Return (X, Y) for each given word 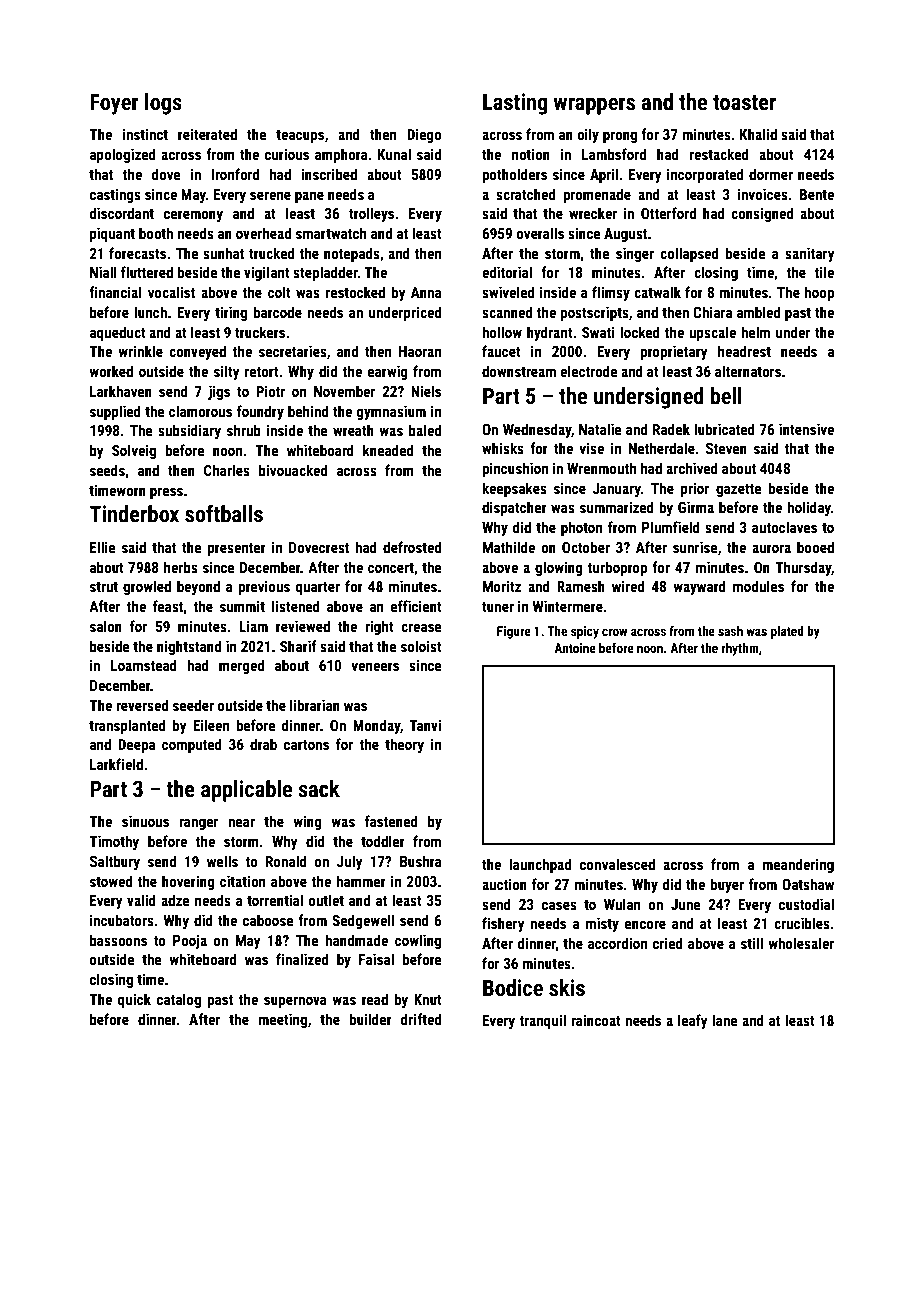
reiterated (207, 134)
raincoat (596, 1020)
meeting (282, 1020)
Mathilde (509, 547)
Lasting (515, 104)
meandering (798, 865)
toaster (744, 103)
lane (725, 1020)
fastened (391, 821)
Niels (426, 391)
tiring (231, 313)
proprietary (674, 352)
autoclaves (784, 527)
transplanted (127, 726)
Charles (227, 470)
